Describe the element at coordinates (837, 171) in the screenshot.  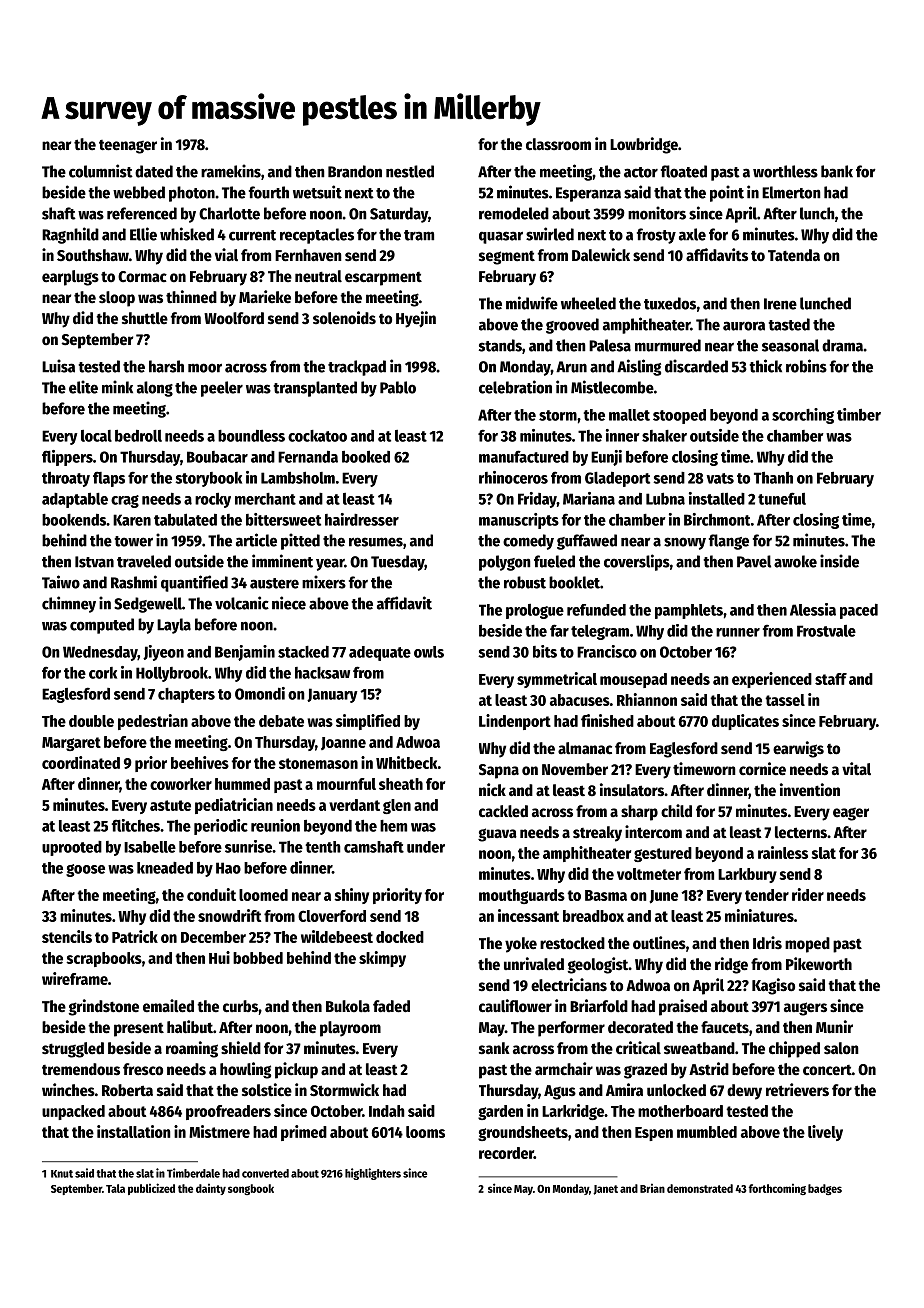
I see `bank` at that location.
